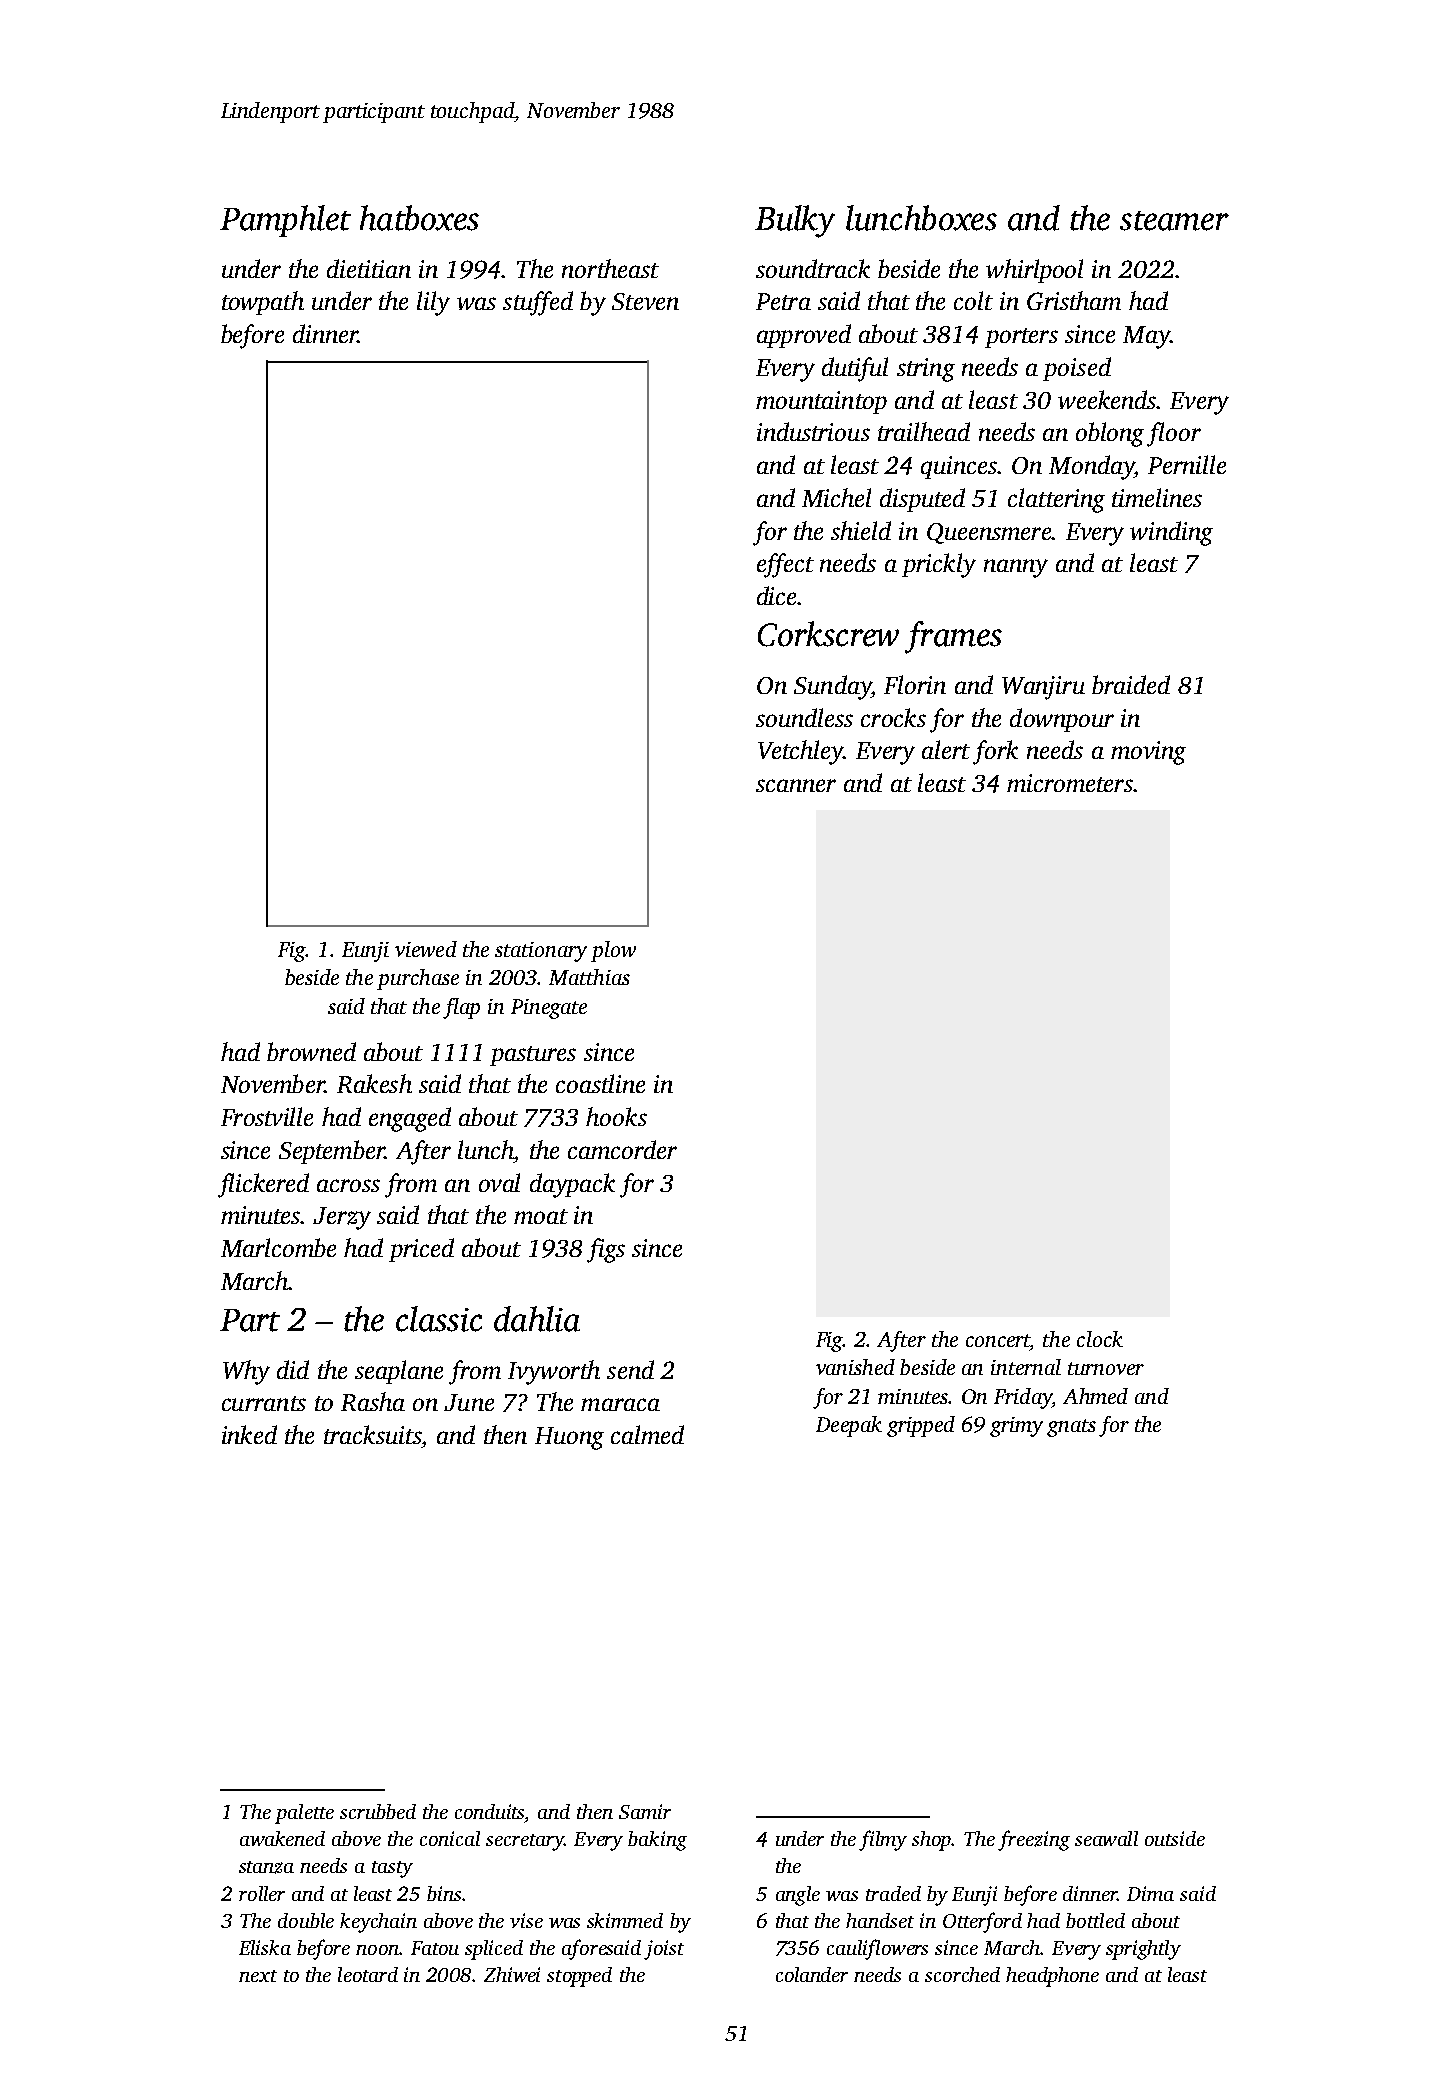  What do you see at coordinates (849, 1426) in the document?
I see `Deepak` at bounding box center [849, 1426].
